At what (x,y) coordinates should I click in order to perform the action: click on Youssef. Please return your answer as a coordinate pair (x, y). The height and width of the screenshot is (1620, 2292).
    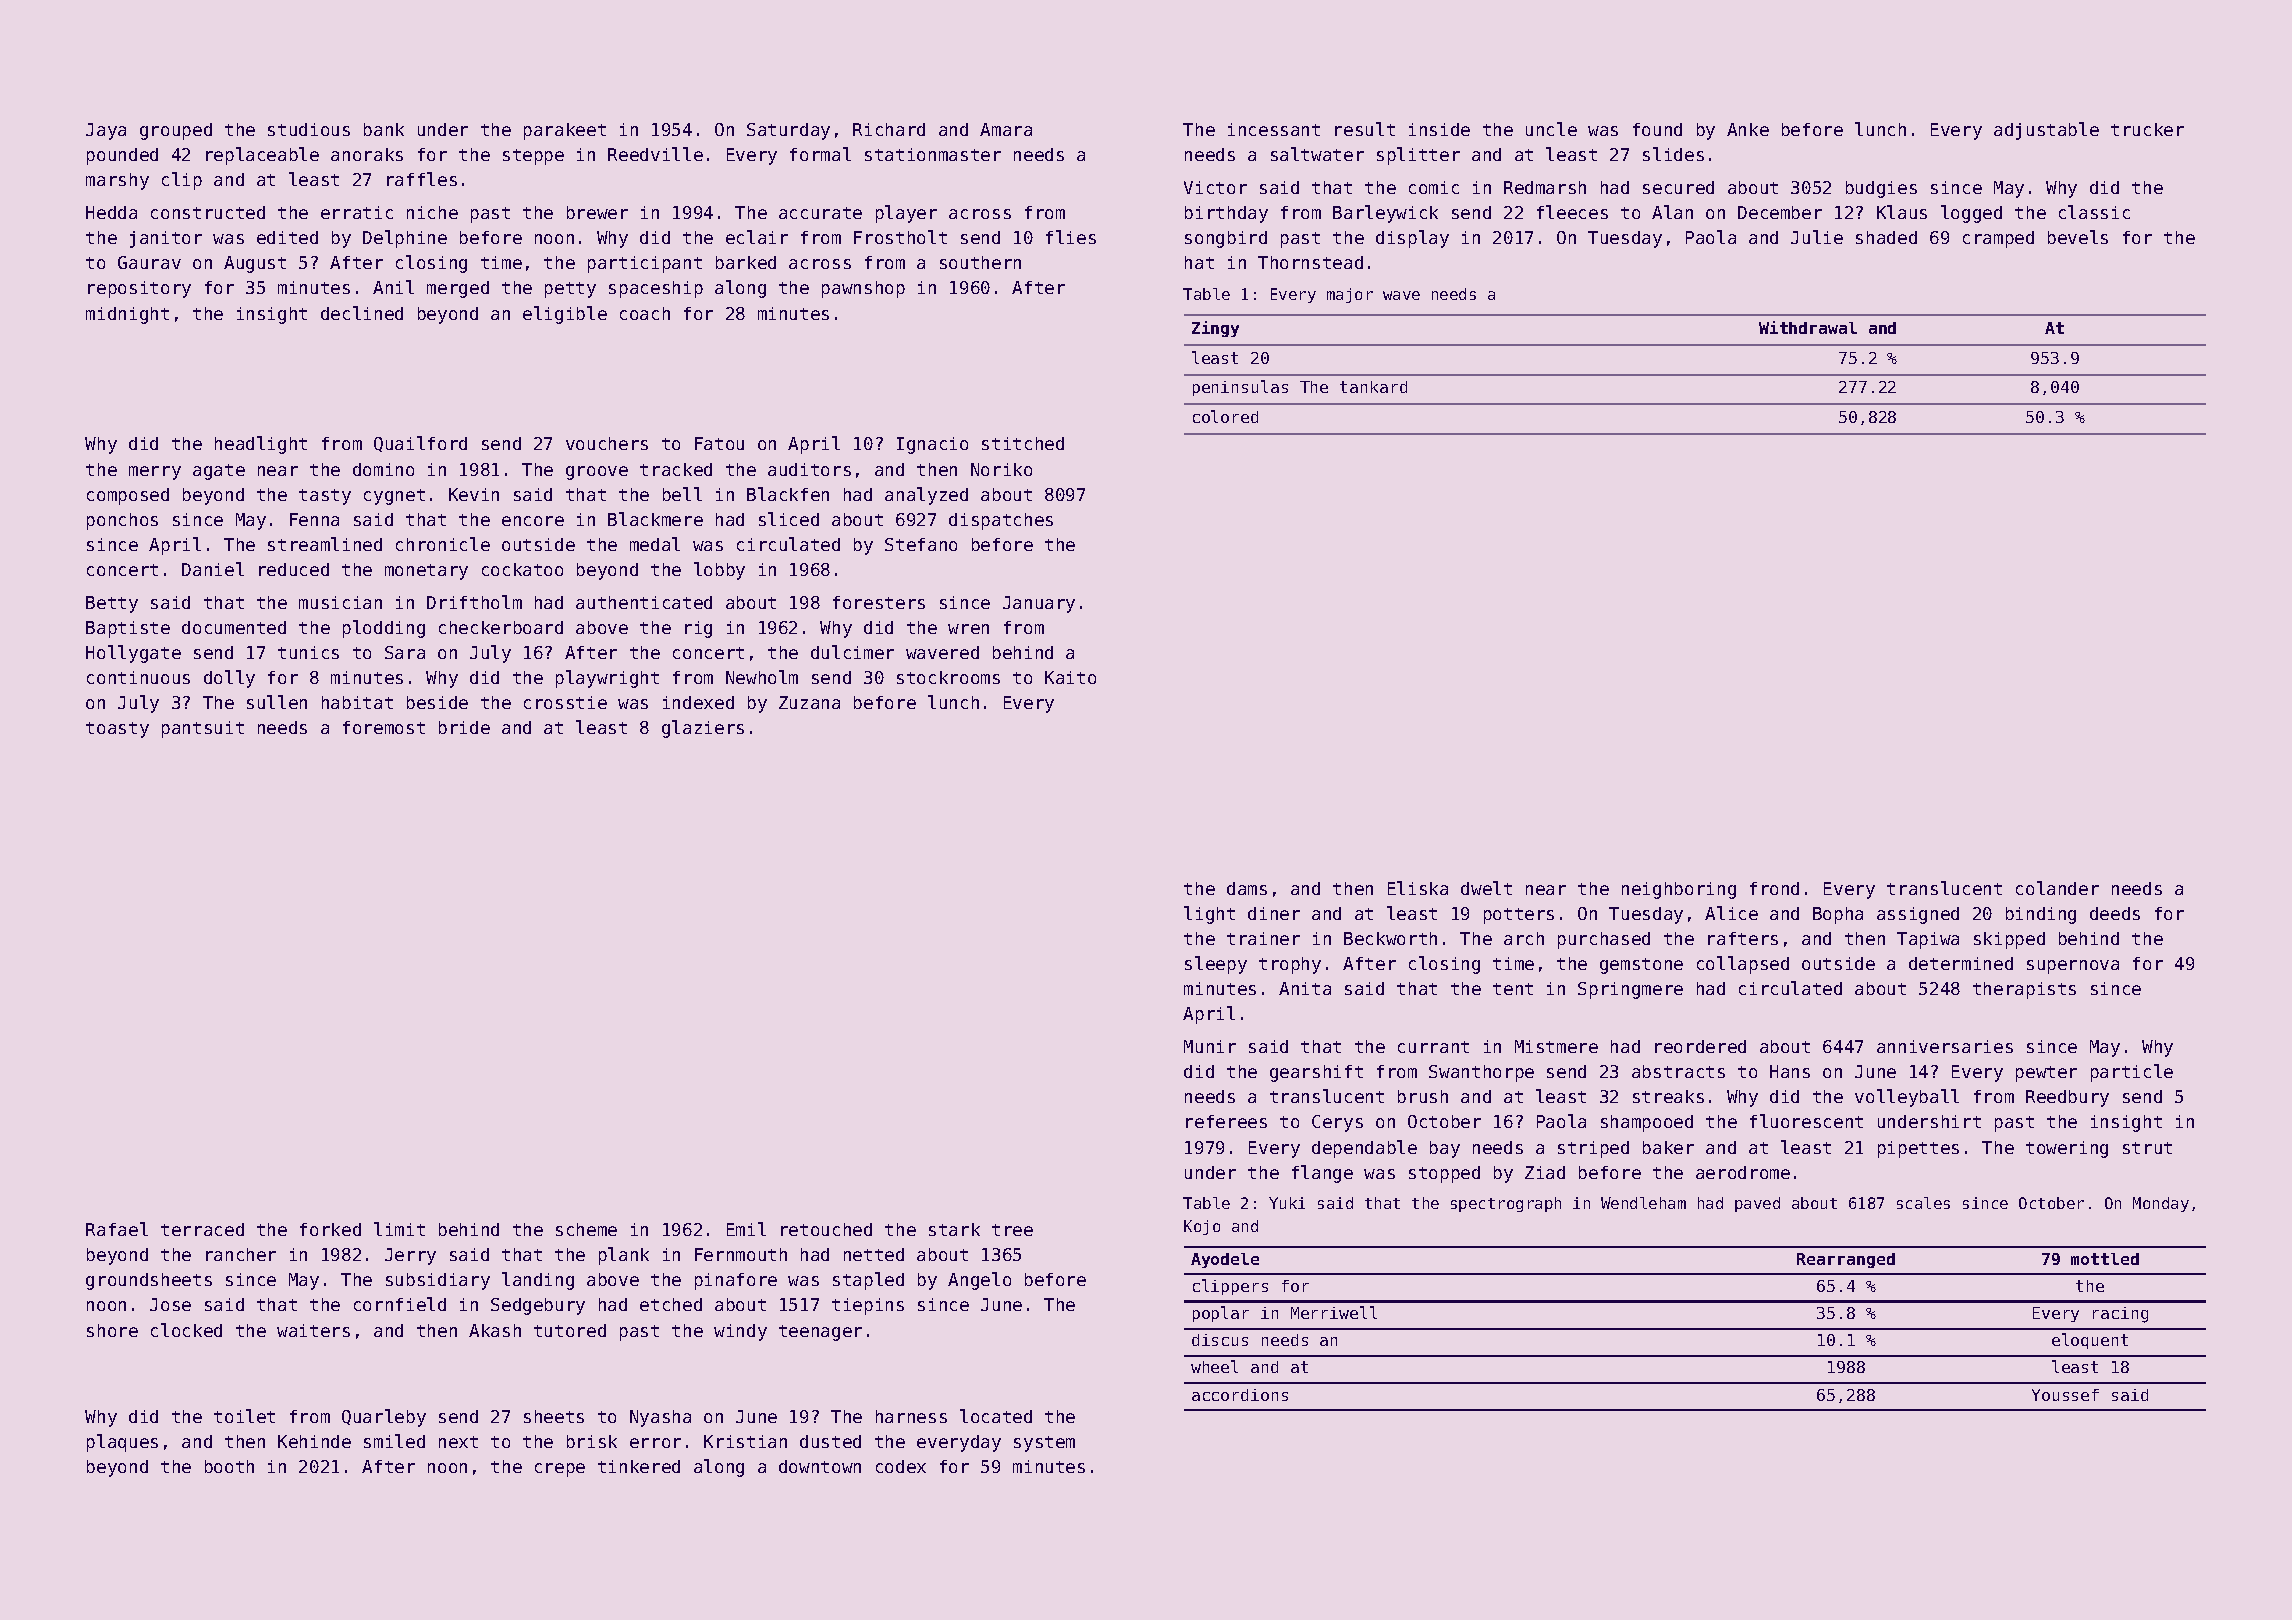
    Looking at the image, I should click on (2065, 1395).
